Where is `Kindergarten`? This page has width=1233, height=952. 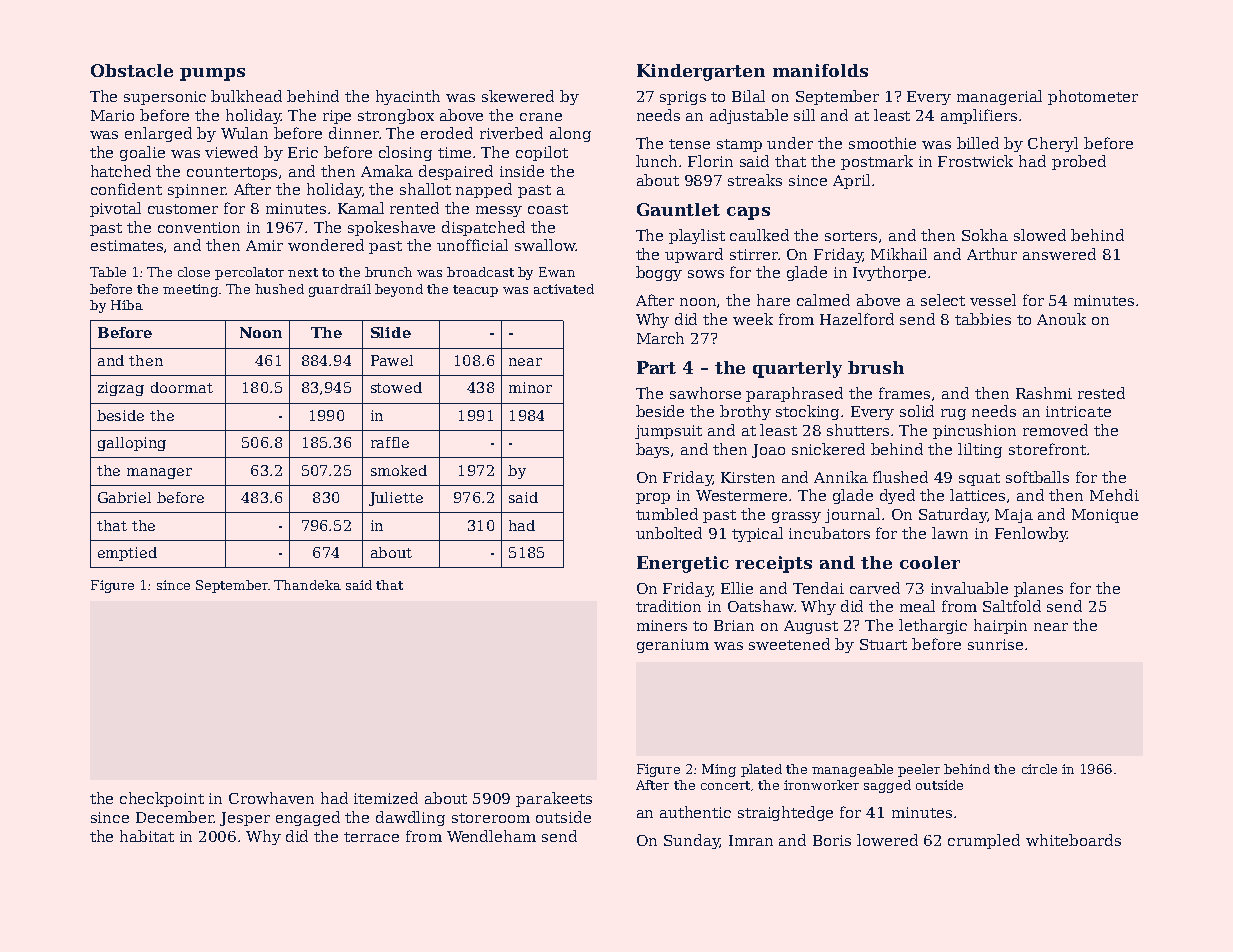 Kindergarten is located at coordinates (701, 72).
